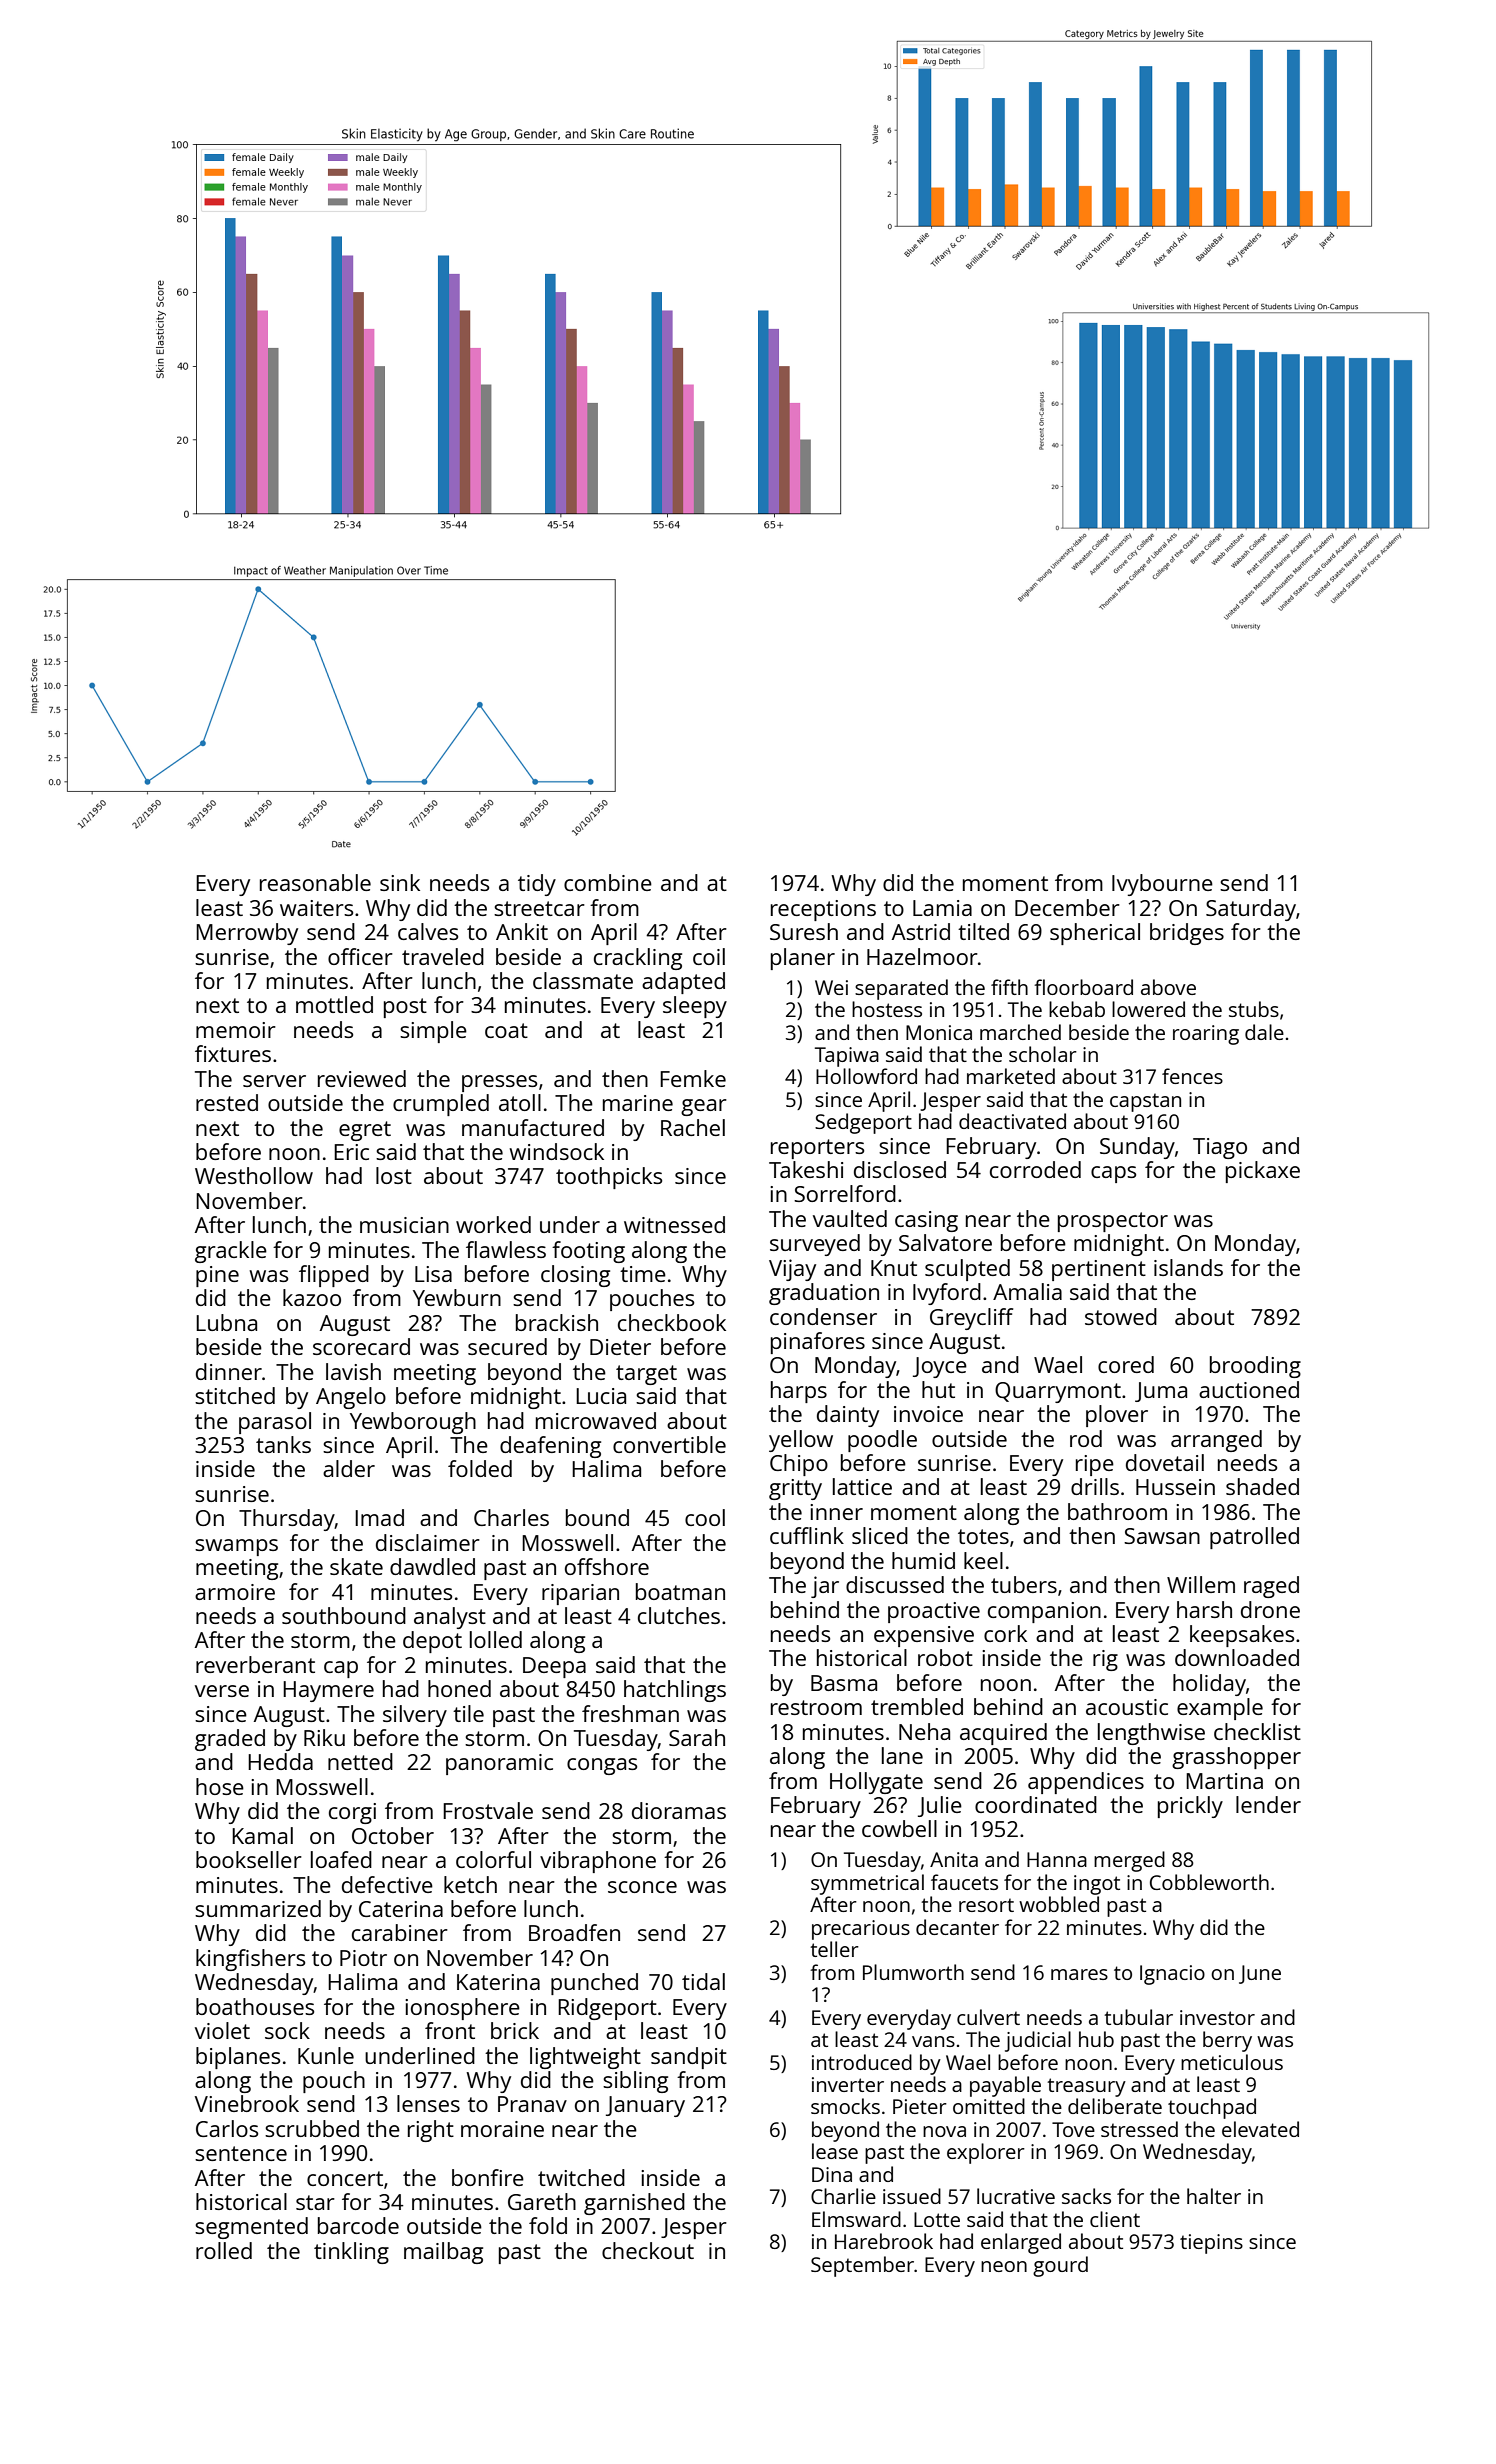 This screenshot has width=1496, height=2464. Describe the element at coordinates (365, 1131) in the screenshot. I see `egret` at that location.
